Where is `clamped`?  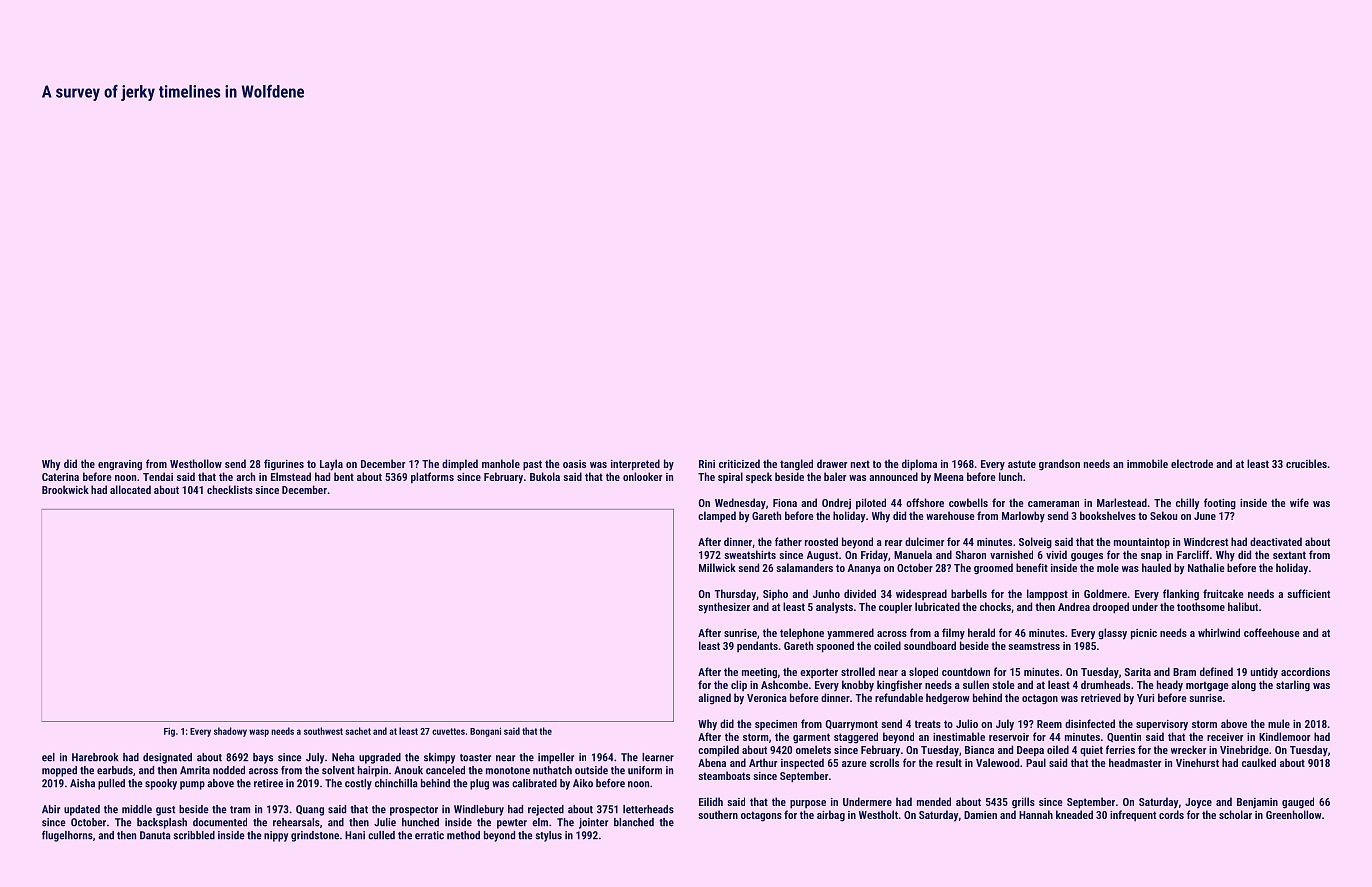 clamped is located at coordinates (717, 516).
